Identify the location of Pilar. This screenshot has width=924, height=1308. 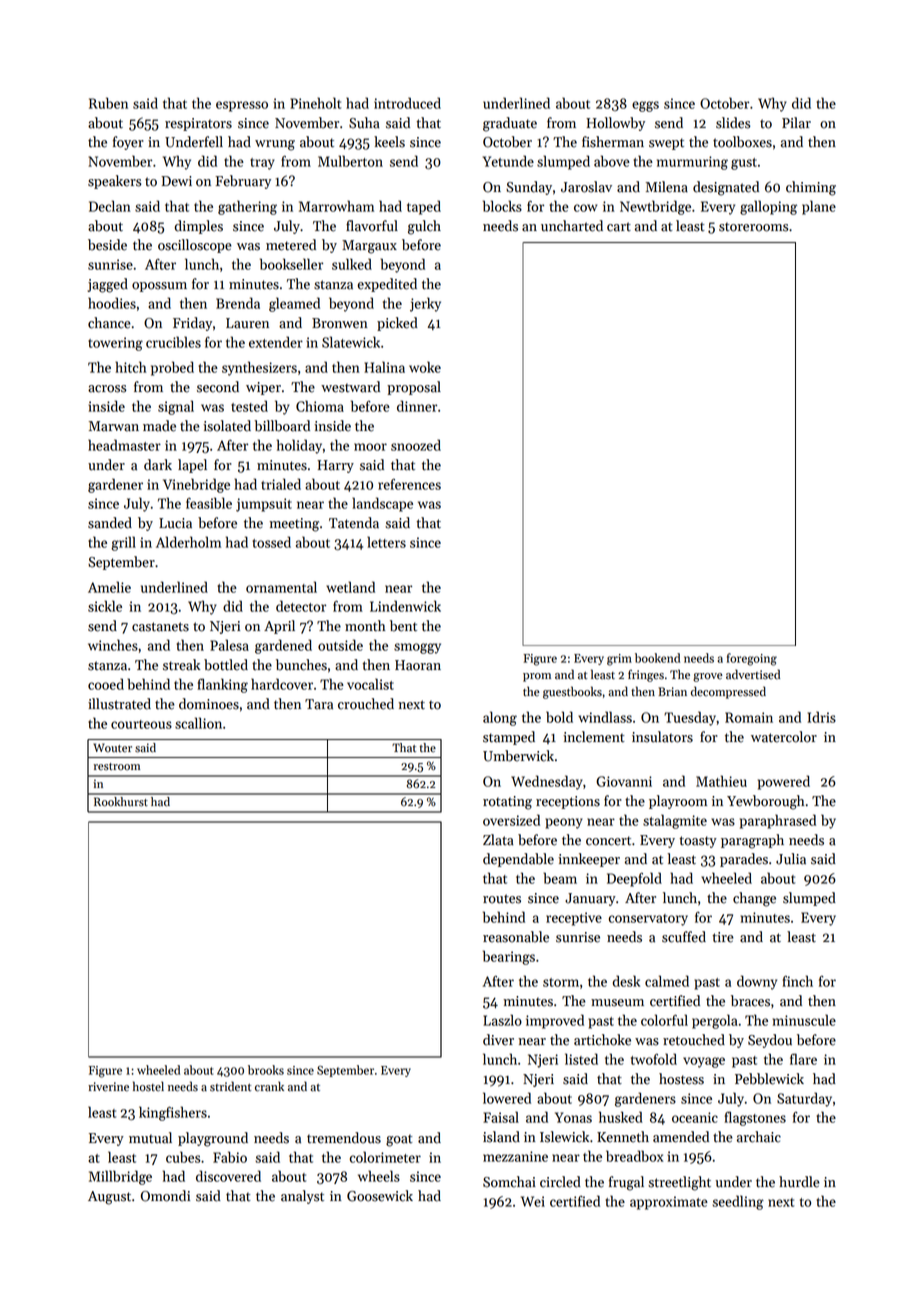
(796, 123).
